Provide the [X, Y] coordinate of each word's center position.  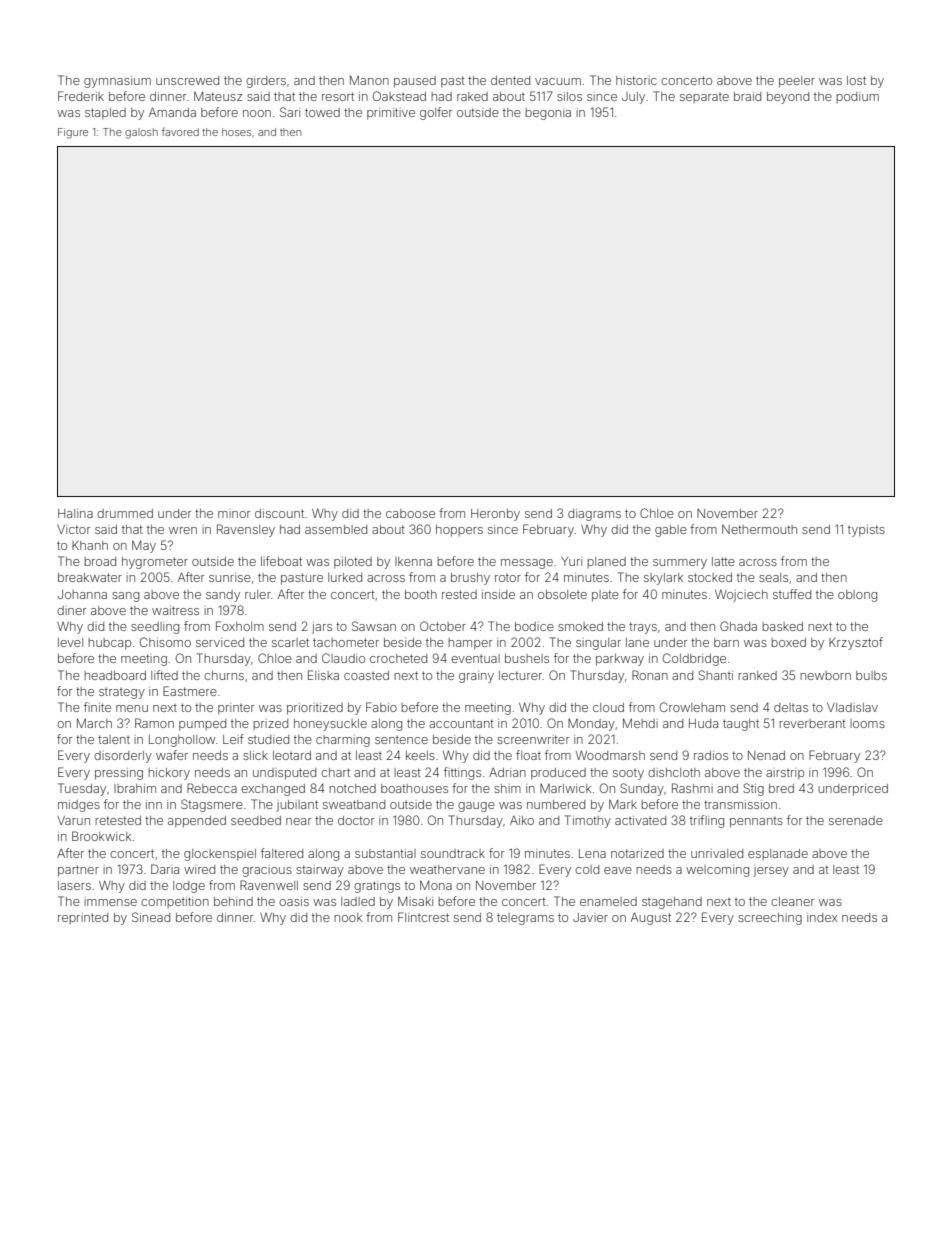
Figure [73, 133]
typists [866, 531]
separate [704, 98]
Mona [436, 885]
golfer [436, 113]
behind [233, 901]
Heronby [495, 515]
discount [279, 513]
